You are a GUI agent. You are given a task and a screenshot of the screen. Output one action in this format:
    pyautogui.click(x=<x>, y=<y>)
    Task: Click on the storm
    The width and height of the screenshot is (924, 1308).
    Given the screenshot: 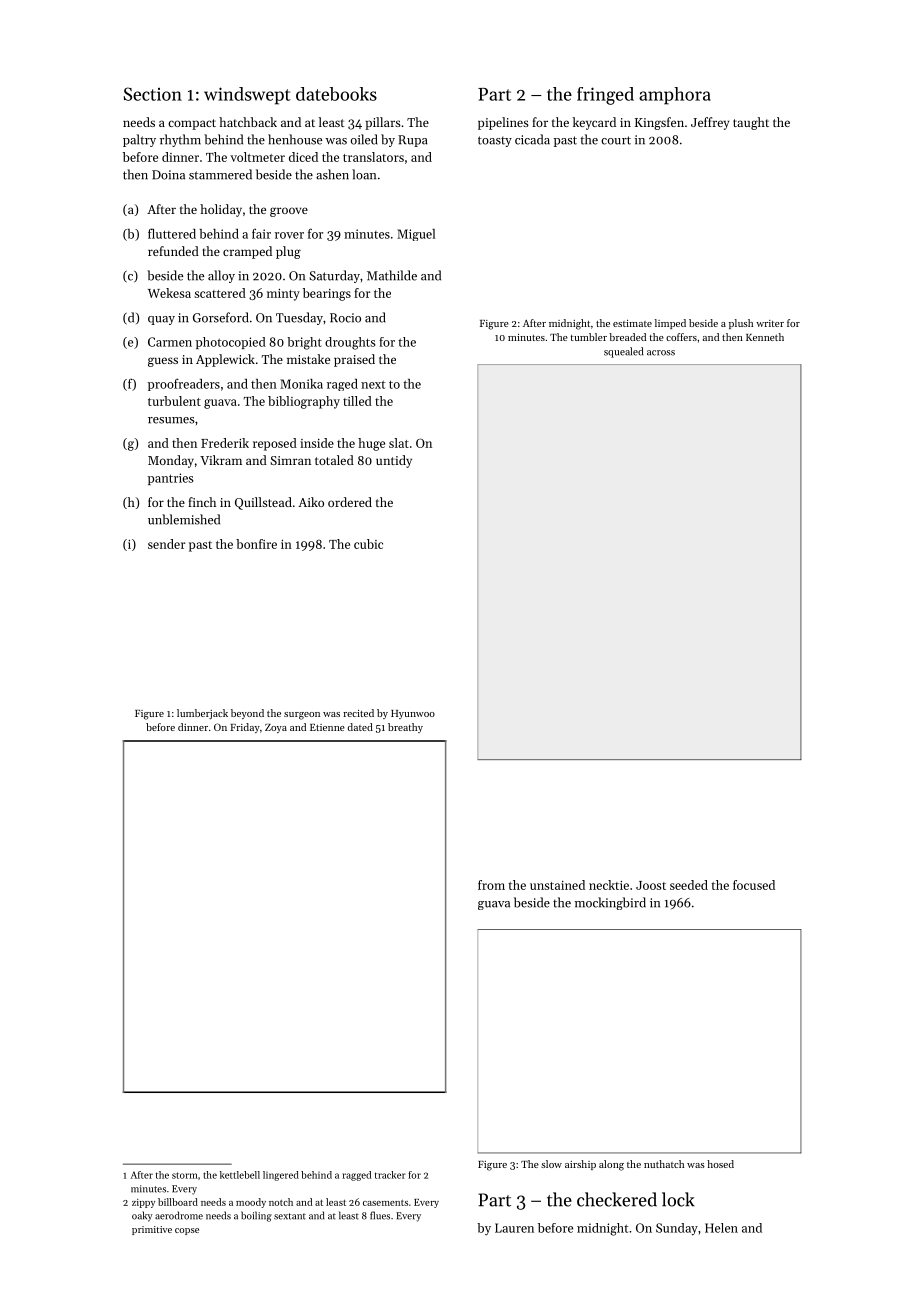 What is the action you would take?
    pyautogui.click(x=185, y=1175)
